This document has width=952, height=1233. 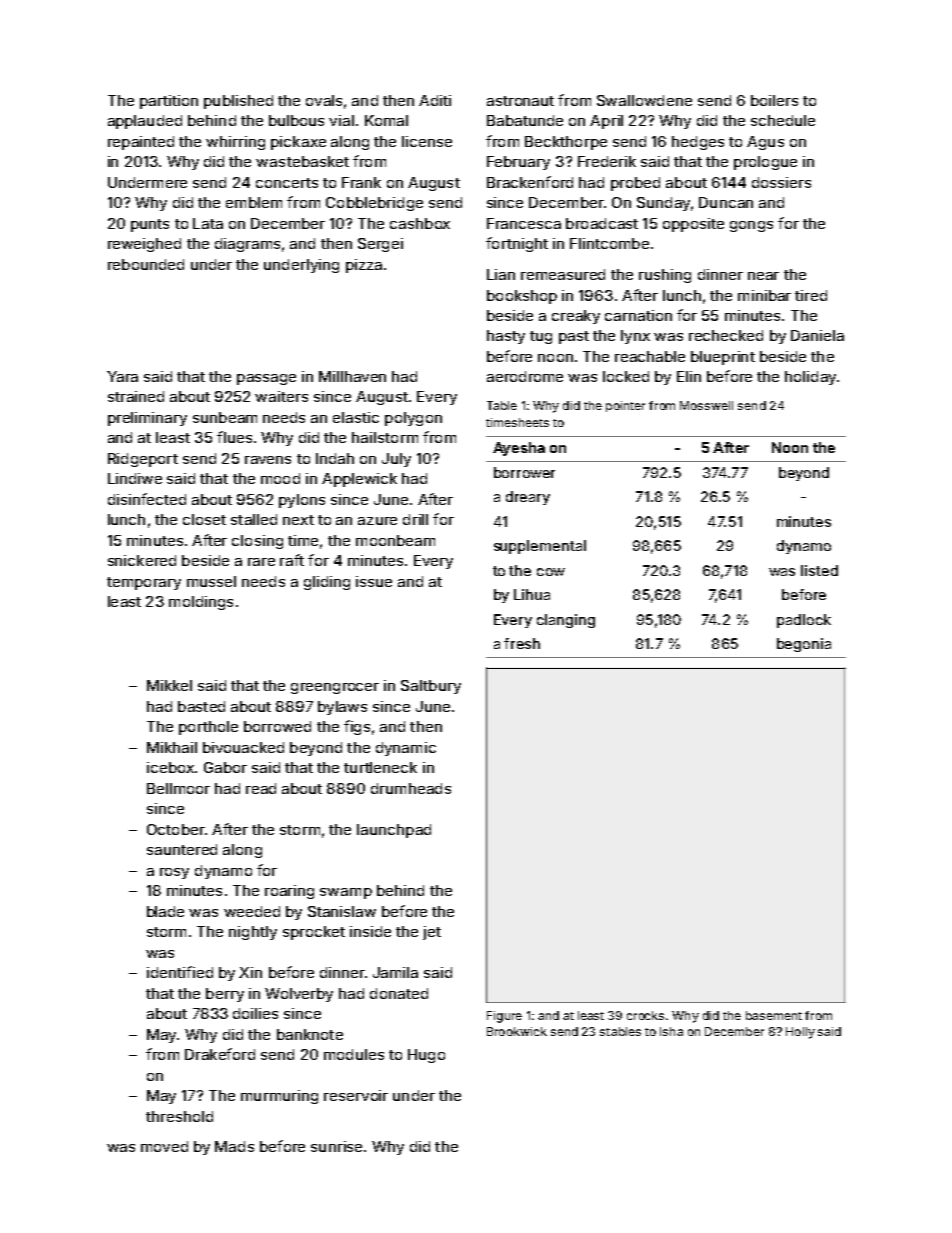 What do you see at coordinates (165, 911) in the document?
I see `blade` at bounding box center [165, 911].
